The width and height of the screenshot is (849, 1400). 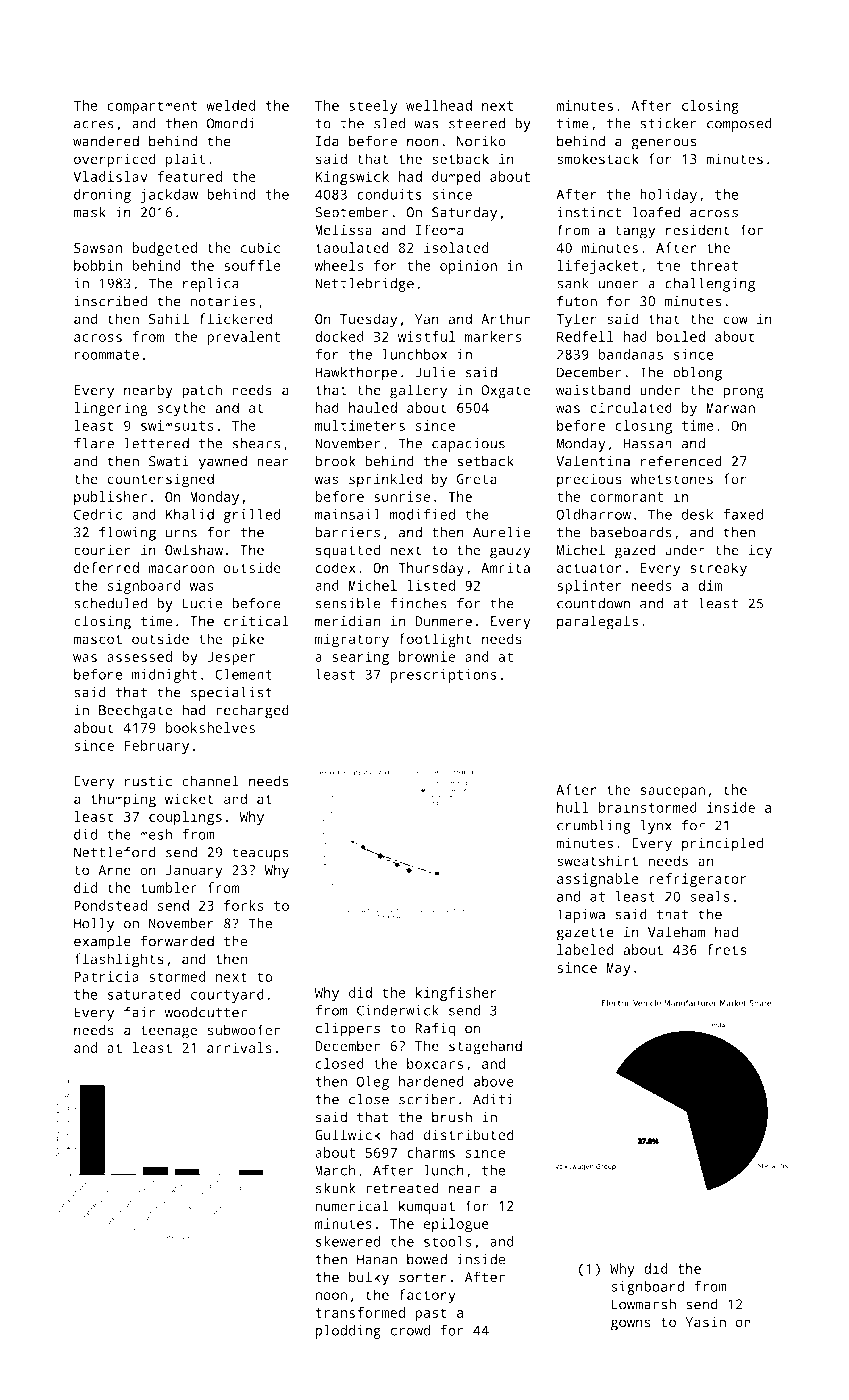 I want to click on icy, so click(x=760, y=551).
